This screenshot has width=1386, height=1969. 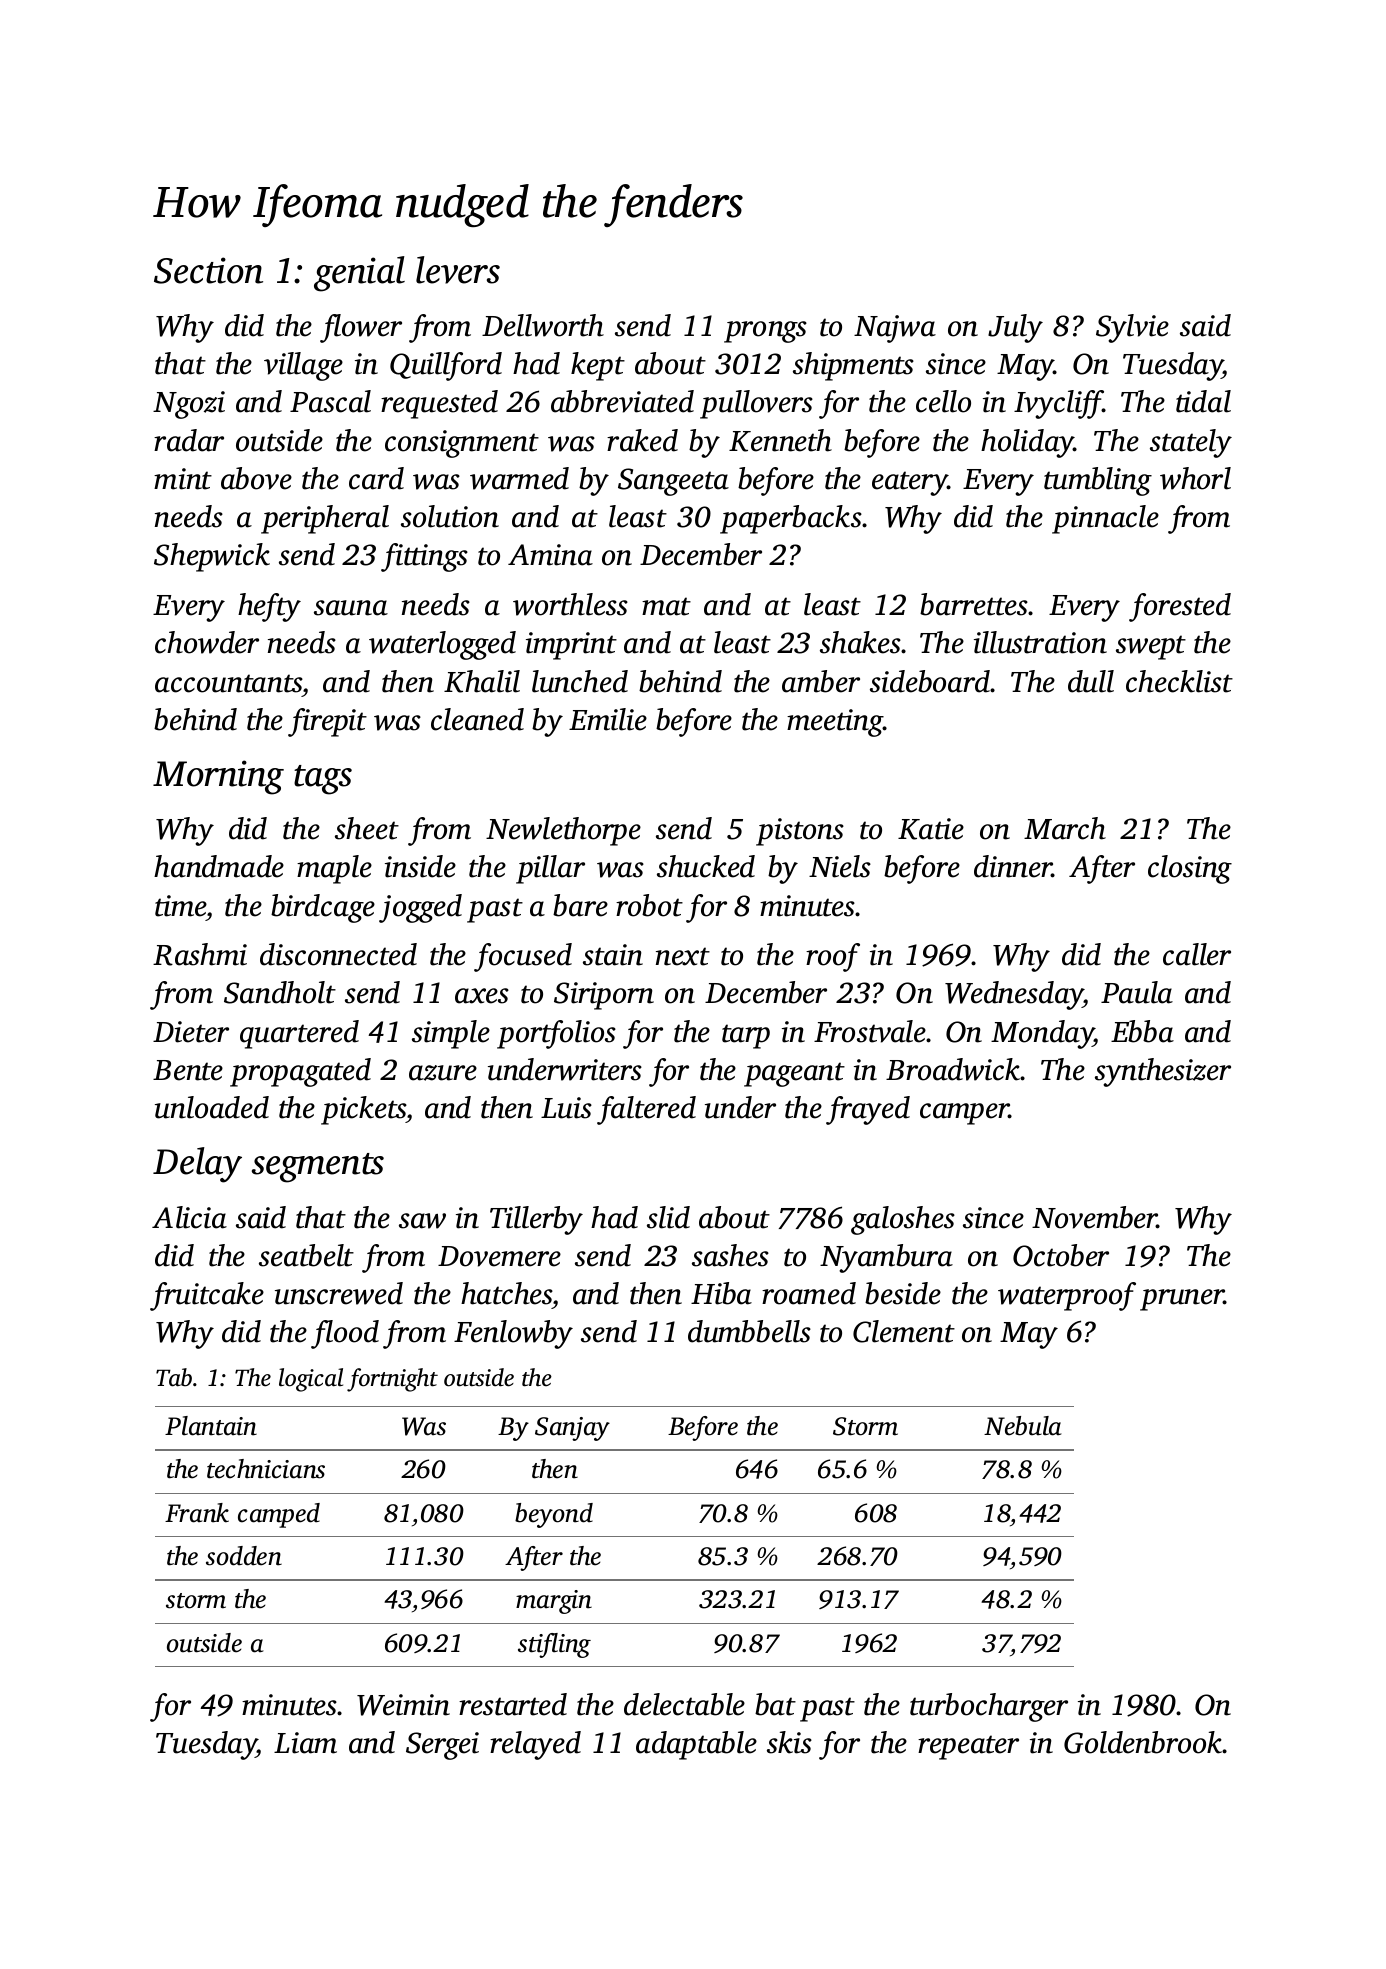 What do you see at coordinates (305, 1743) in the screenshot?
I see `Liam` at bounding box center [305, 1743].
